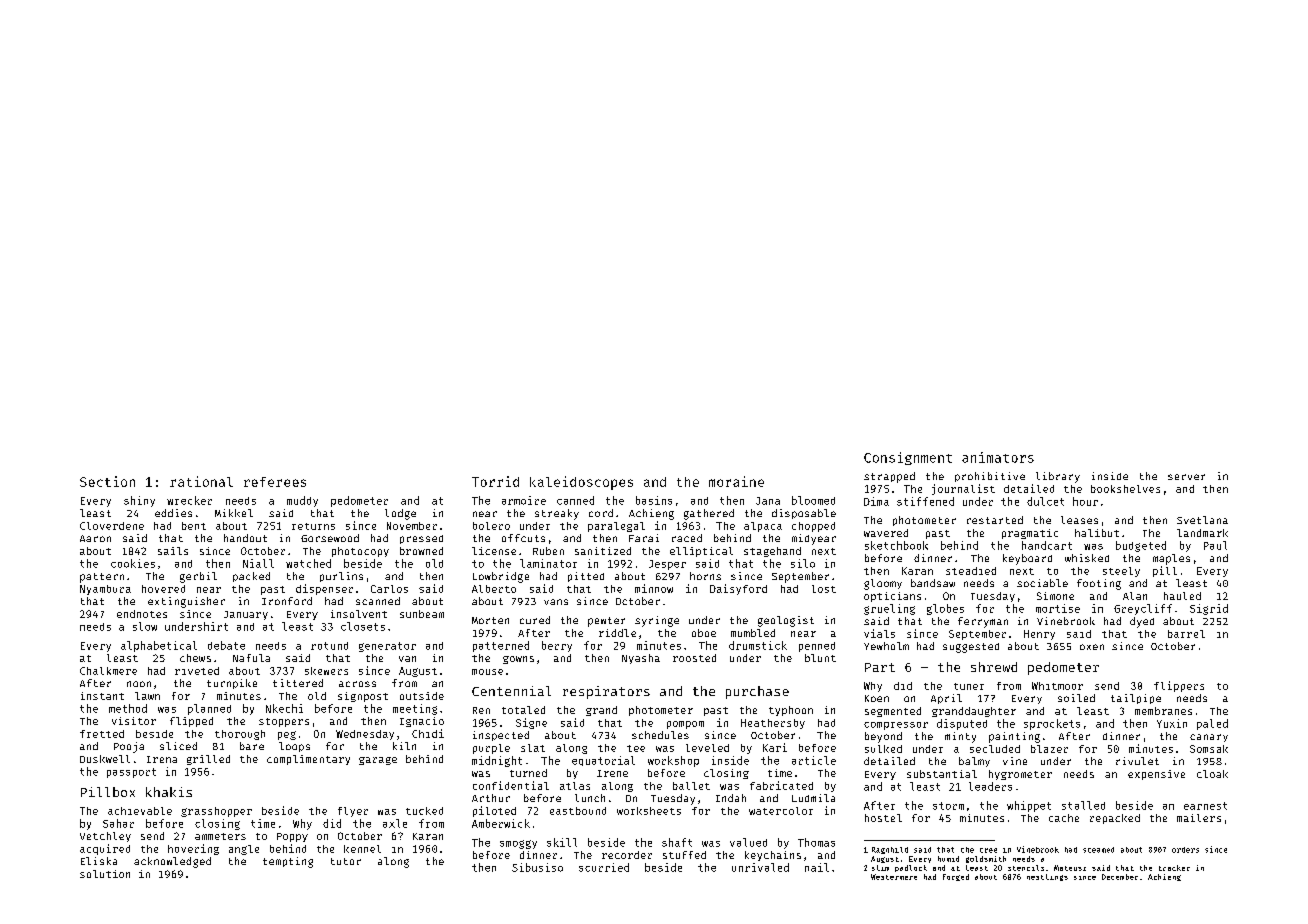  Describe the element at coordinates (201, 481) in the document. I see `rational` at that location.
